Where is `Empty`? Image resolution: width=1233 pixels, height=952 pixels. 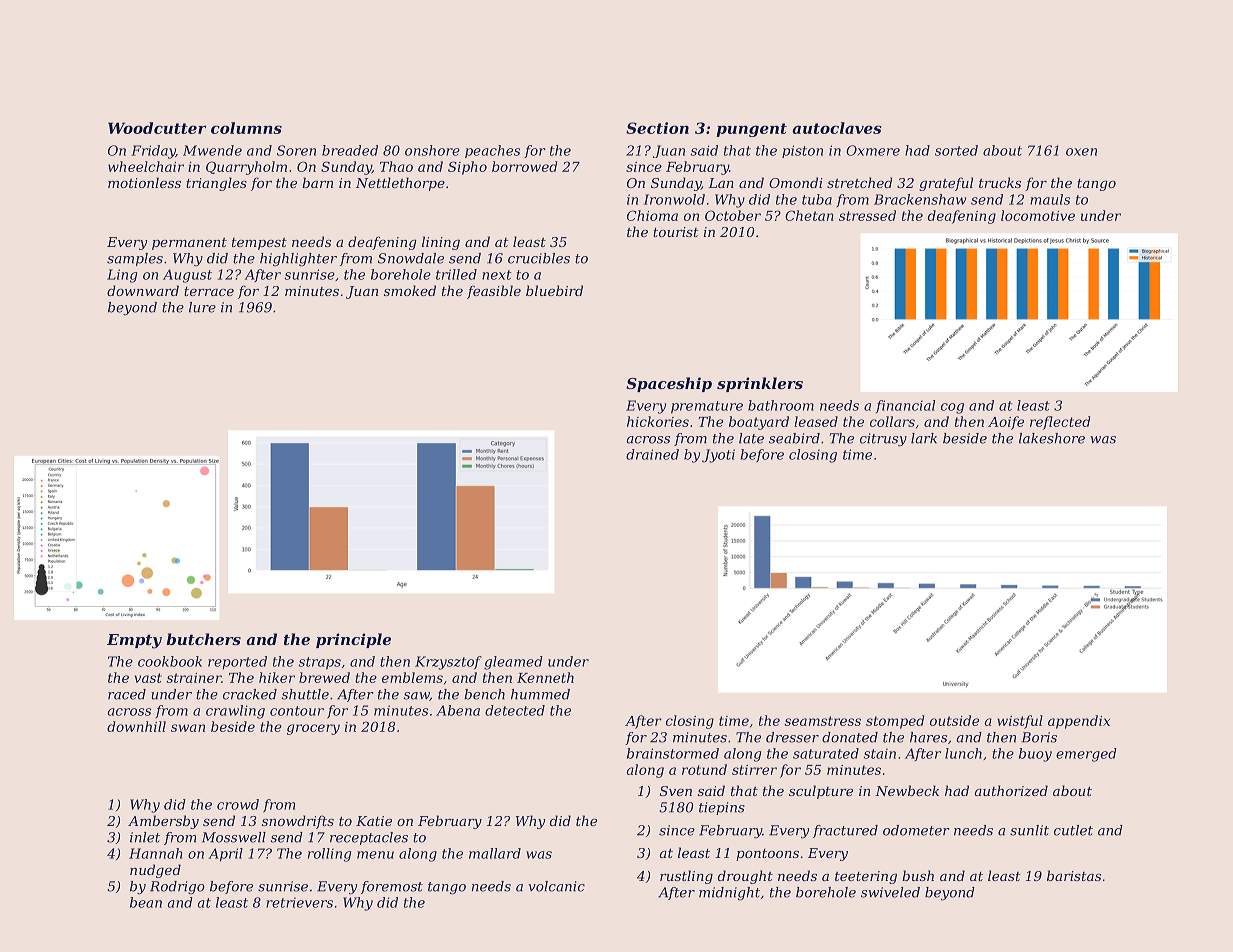 Empty is located at coordinates (134, 641).
